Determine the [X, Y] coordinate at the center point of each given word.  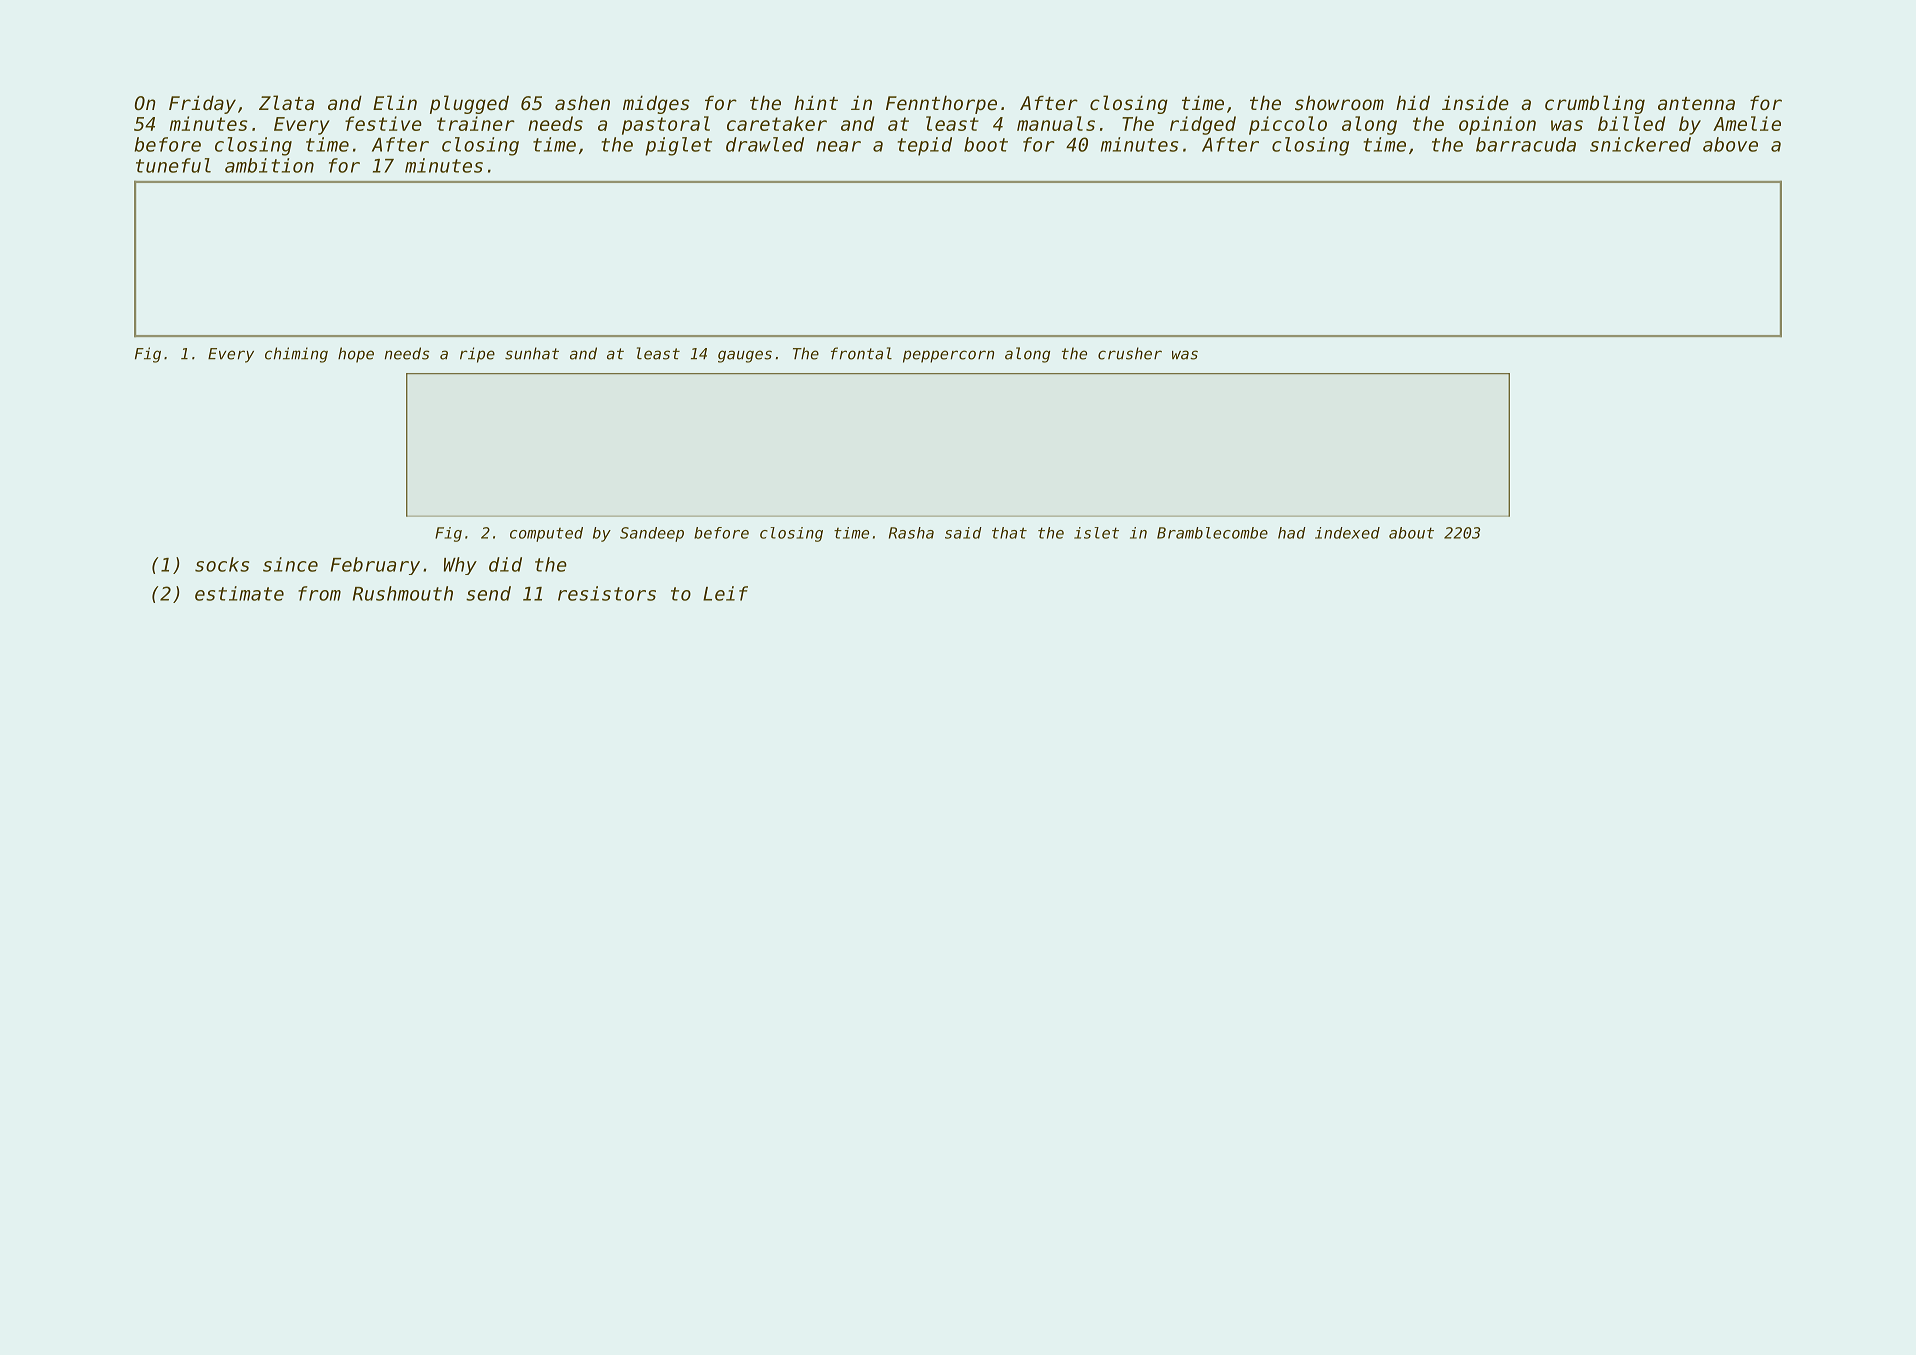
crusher [1130, 353]
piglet [678, 146]
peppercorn [948, 356]
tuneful [173, 165]
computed [546, 534]
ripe [477, 355]
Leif [725, 593]
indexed [1347, 533]
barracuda [1526, 144]
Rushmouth [403, 593]
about [1411, 533]
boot [986, 144]
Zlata [286, 102]
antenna [1696, 103]
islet [1096, 533]
